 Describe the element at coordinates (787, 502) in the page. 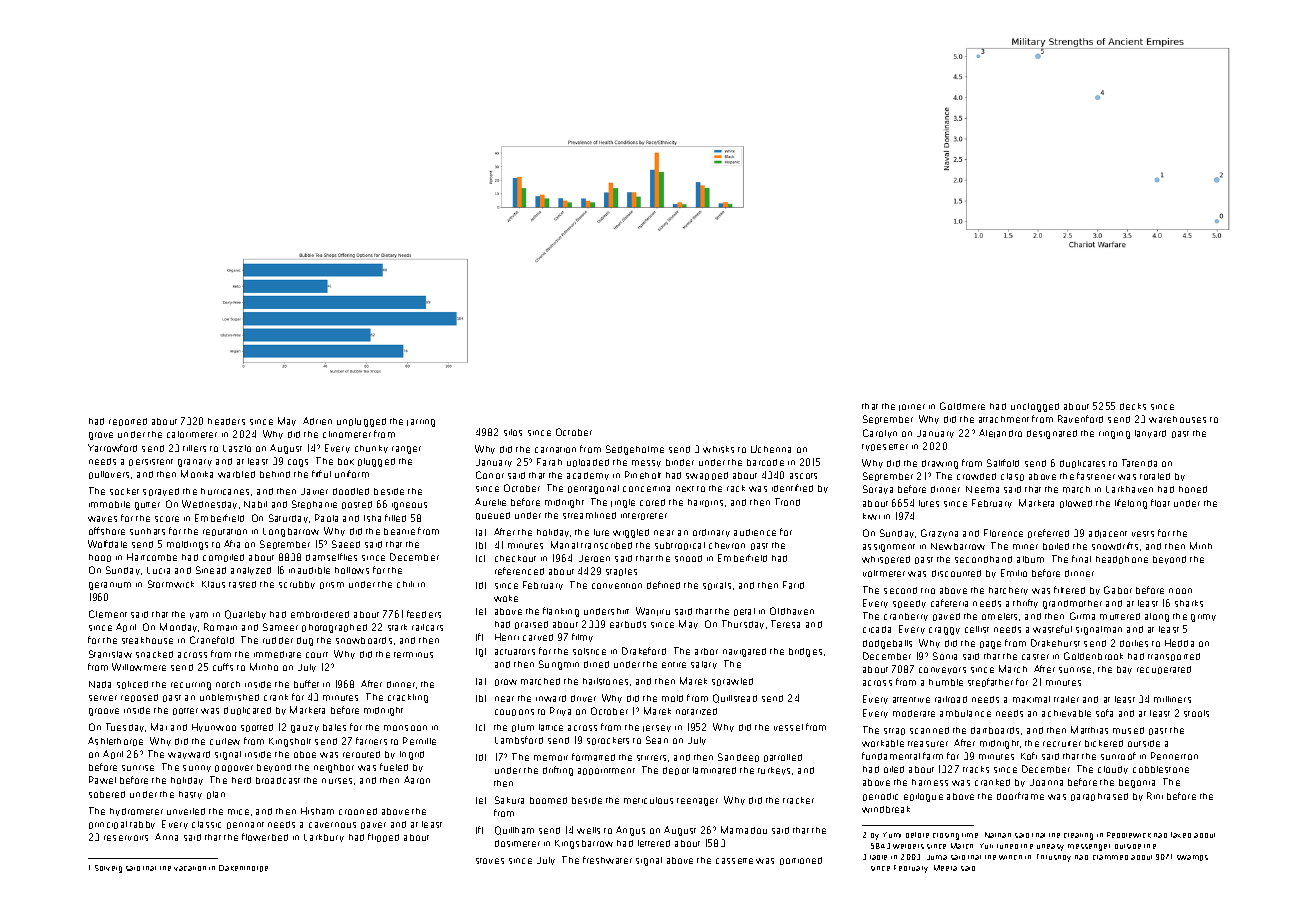

I see `Trond` at that location.
